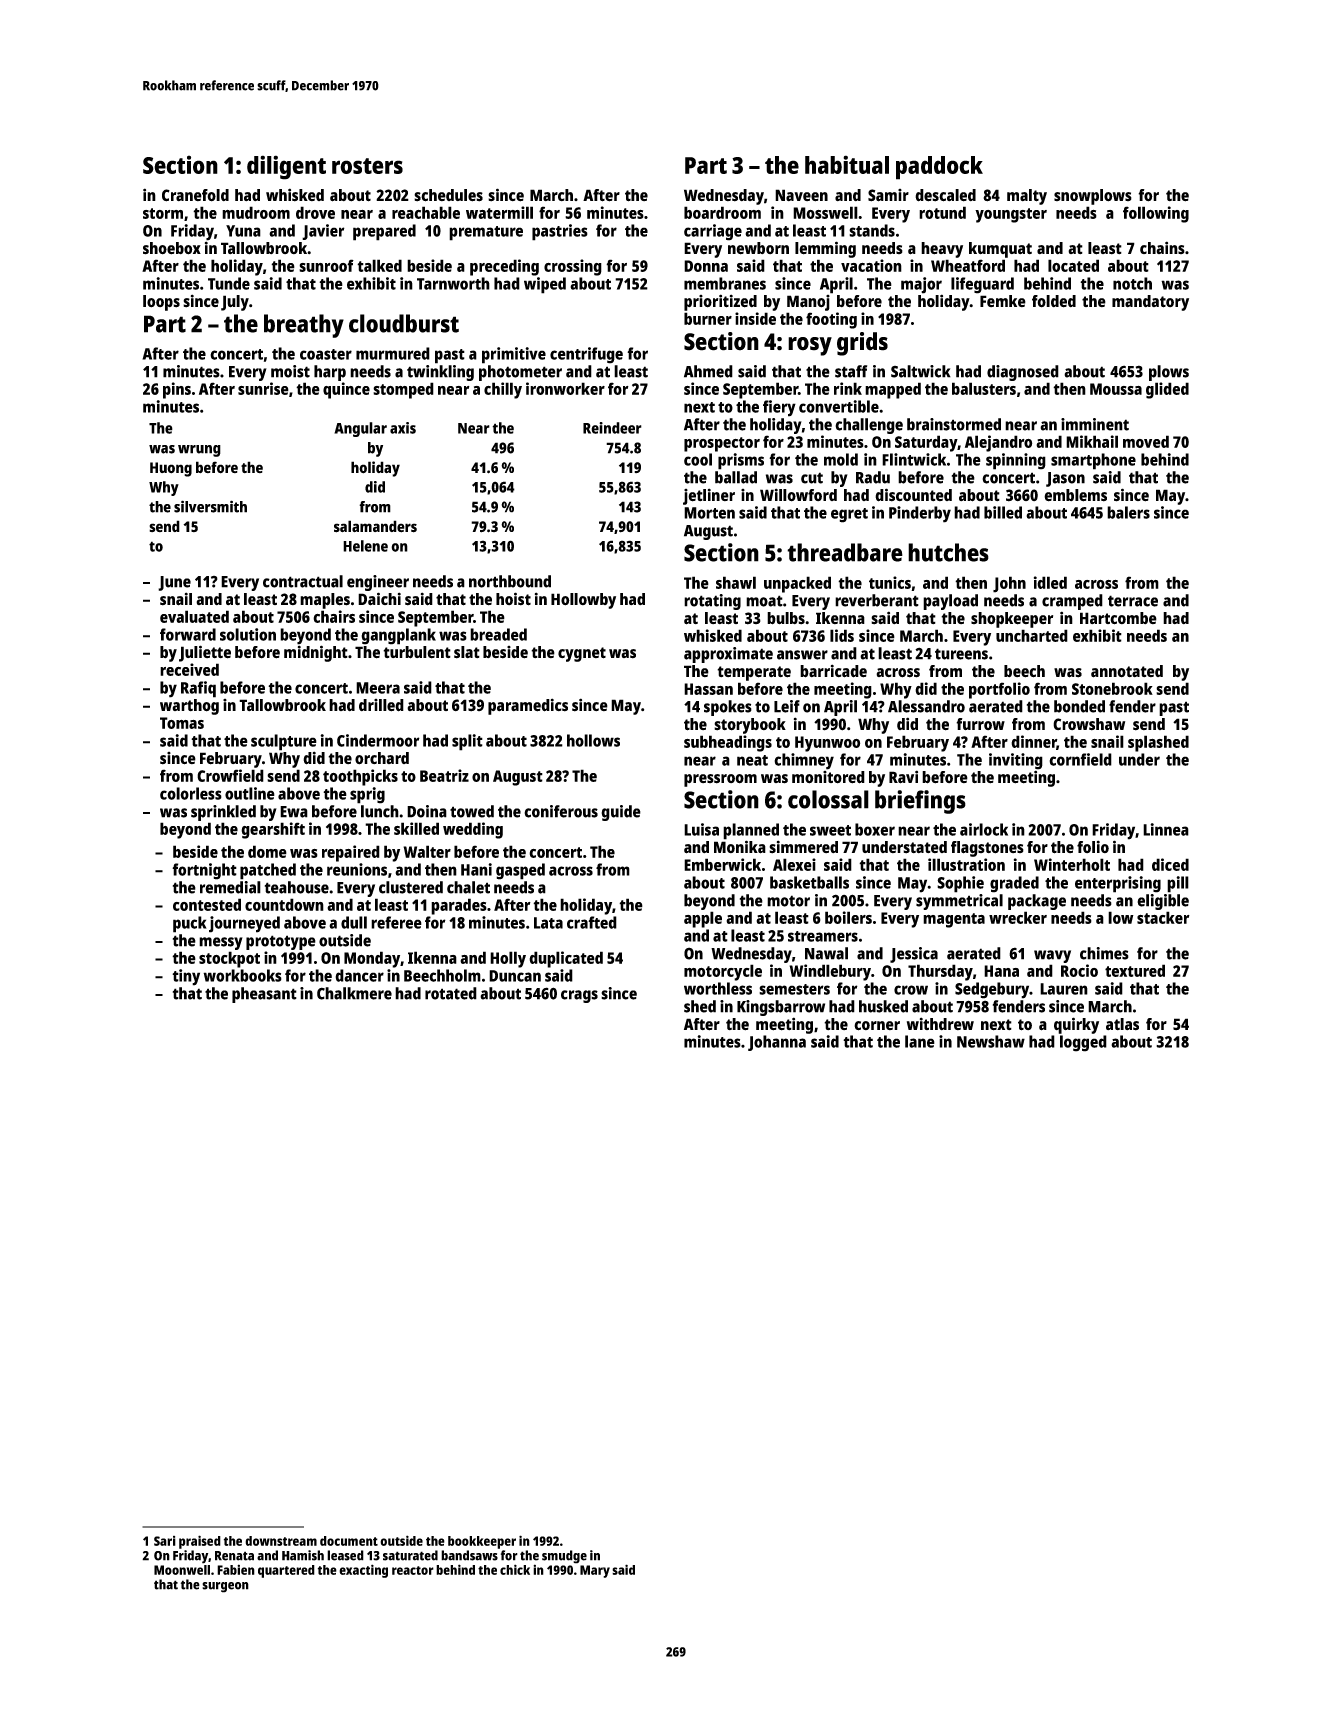  I want to click on colorless, so click(191, 793).
